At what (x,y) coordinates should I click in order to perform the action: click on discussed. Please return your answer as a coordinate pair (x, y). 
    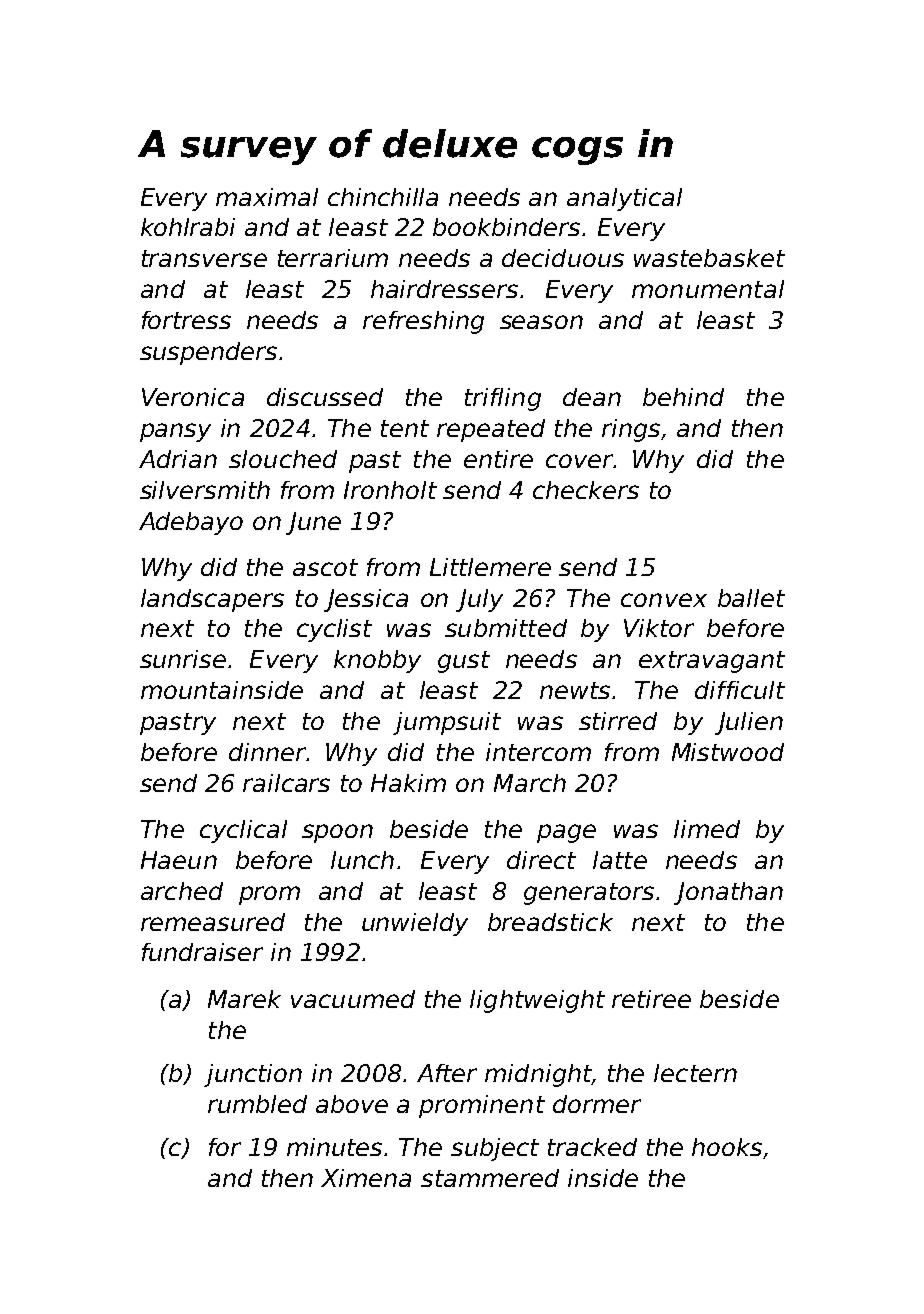
    Looking at the image, I should click on (325, 397).
